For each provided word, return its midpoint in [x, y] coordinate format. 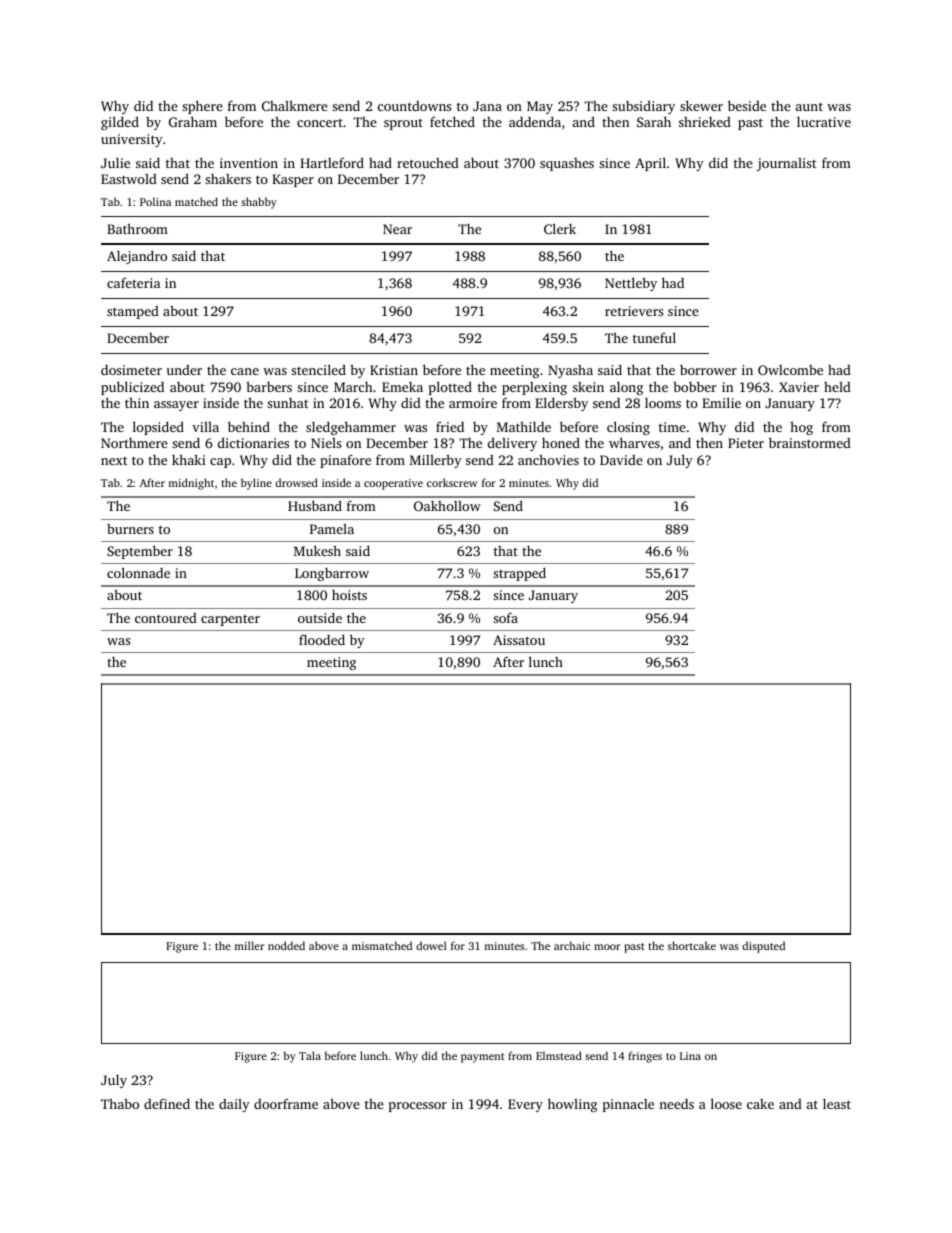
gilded [120, 123]
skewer [701, 105]
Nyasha [570, 371]
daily [234, 1105]
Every [525, 1105]
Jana [487, 106]
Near [397, 229]
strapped [519, 574]
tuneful [654, 337]
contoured [166, 618]
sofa [505, 617]
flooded [322, 639]
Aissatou [519, 640]
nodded [286, 945]
